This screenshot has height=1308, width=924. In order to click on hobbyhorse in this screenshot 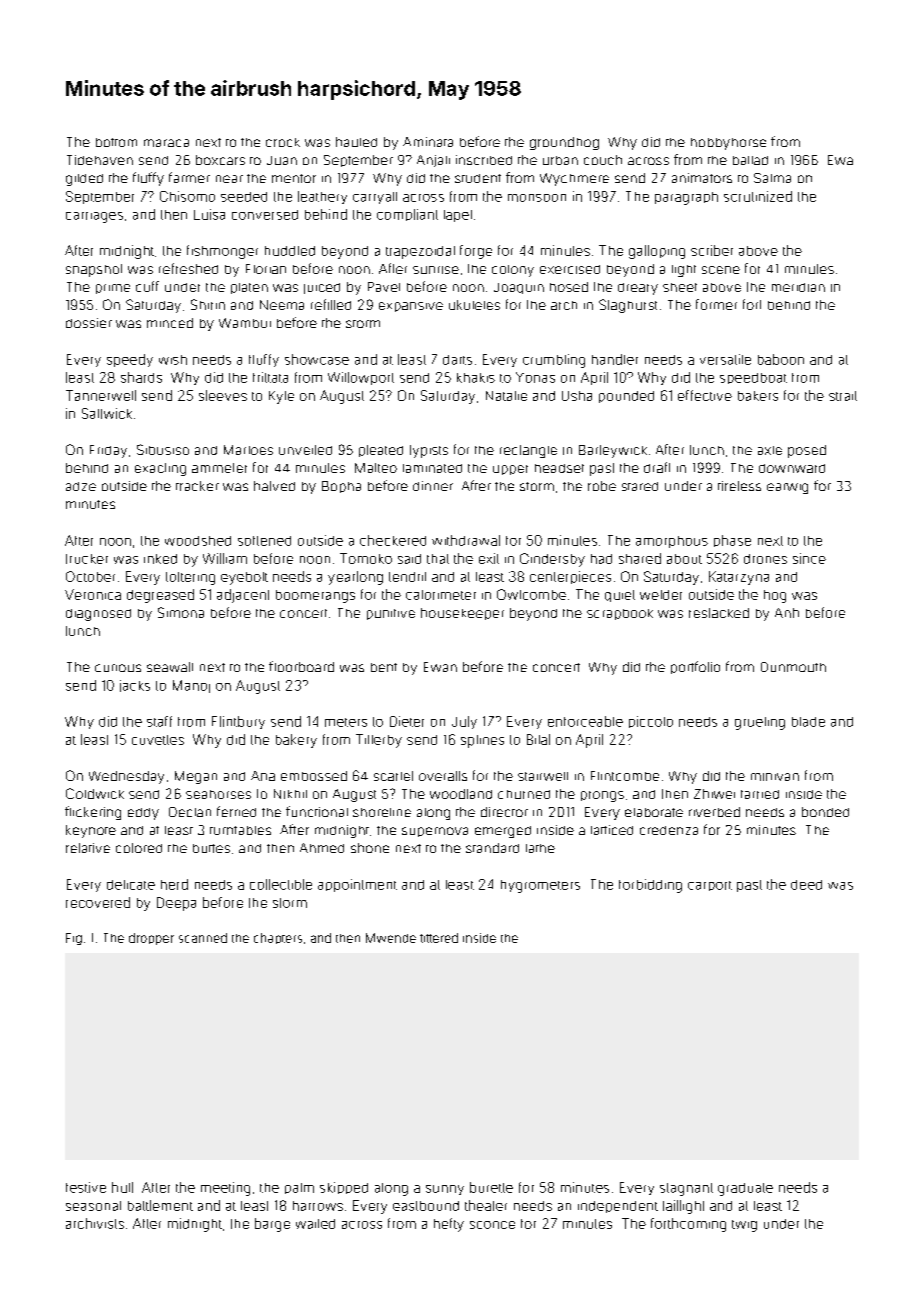, I will do `click(728, 144)`.
